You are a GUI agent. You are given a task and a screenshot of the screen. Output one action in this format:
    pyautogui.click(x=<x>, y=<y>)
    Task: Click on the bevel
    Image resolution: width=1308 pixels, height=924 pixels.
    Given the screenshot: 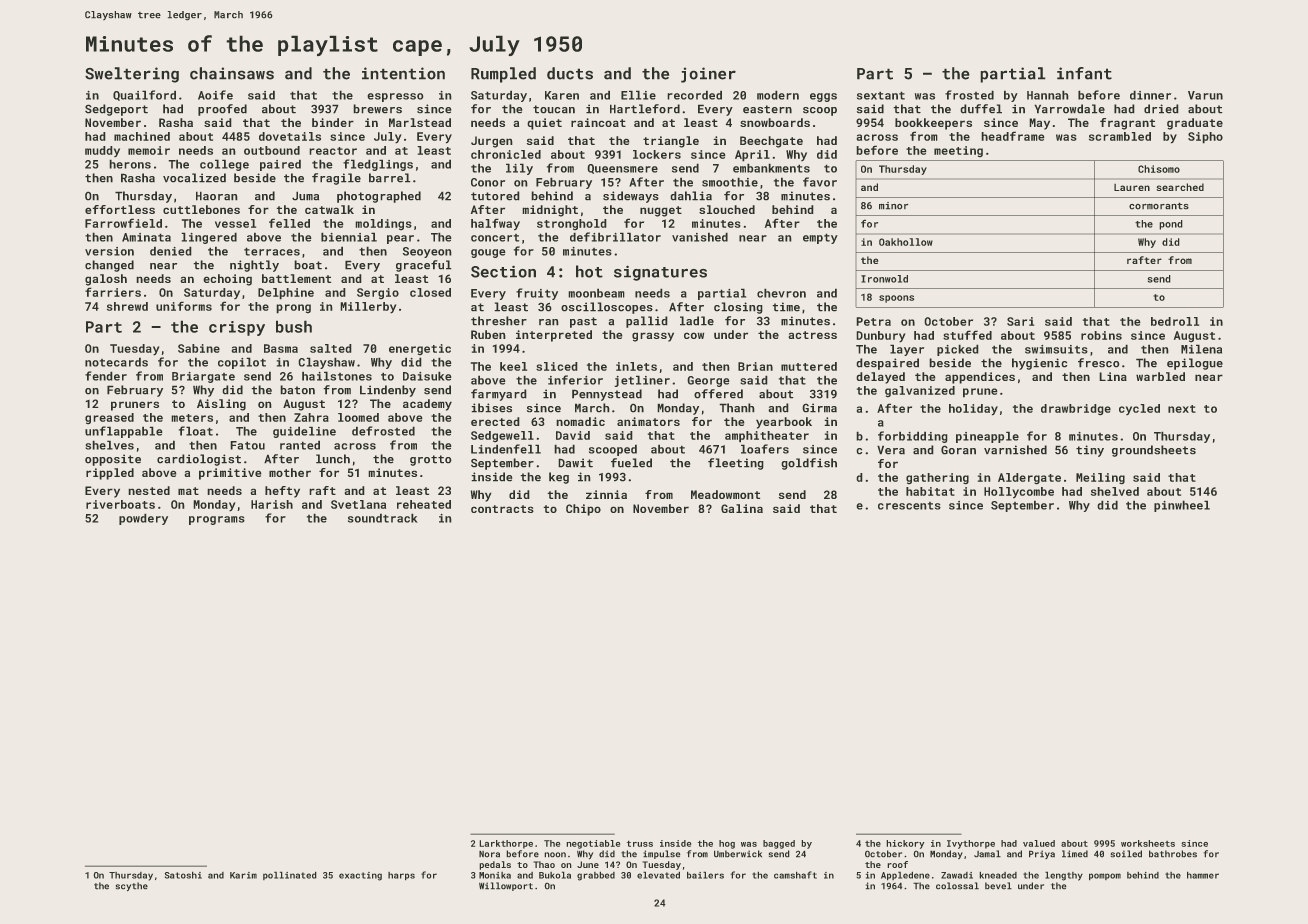 What is the action you would take?
    pyautogui.click(x=998, y=886)
